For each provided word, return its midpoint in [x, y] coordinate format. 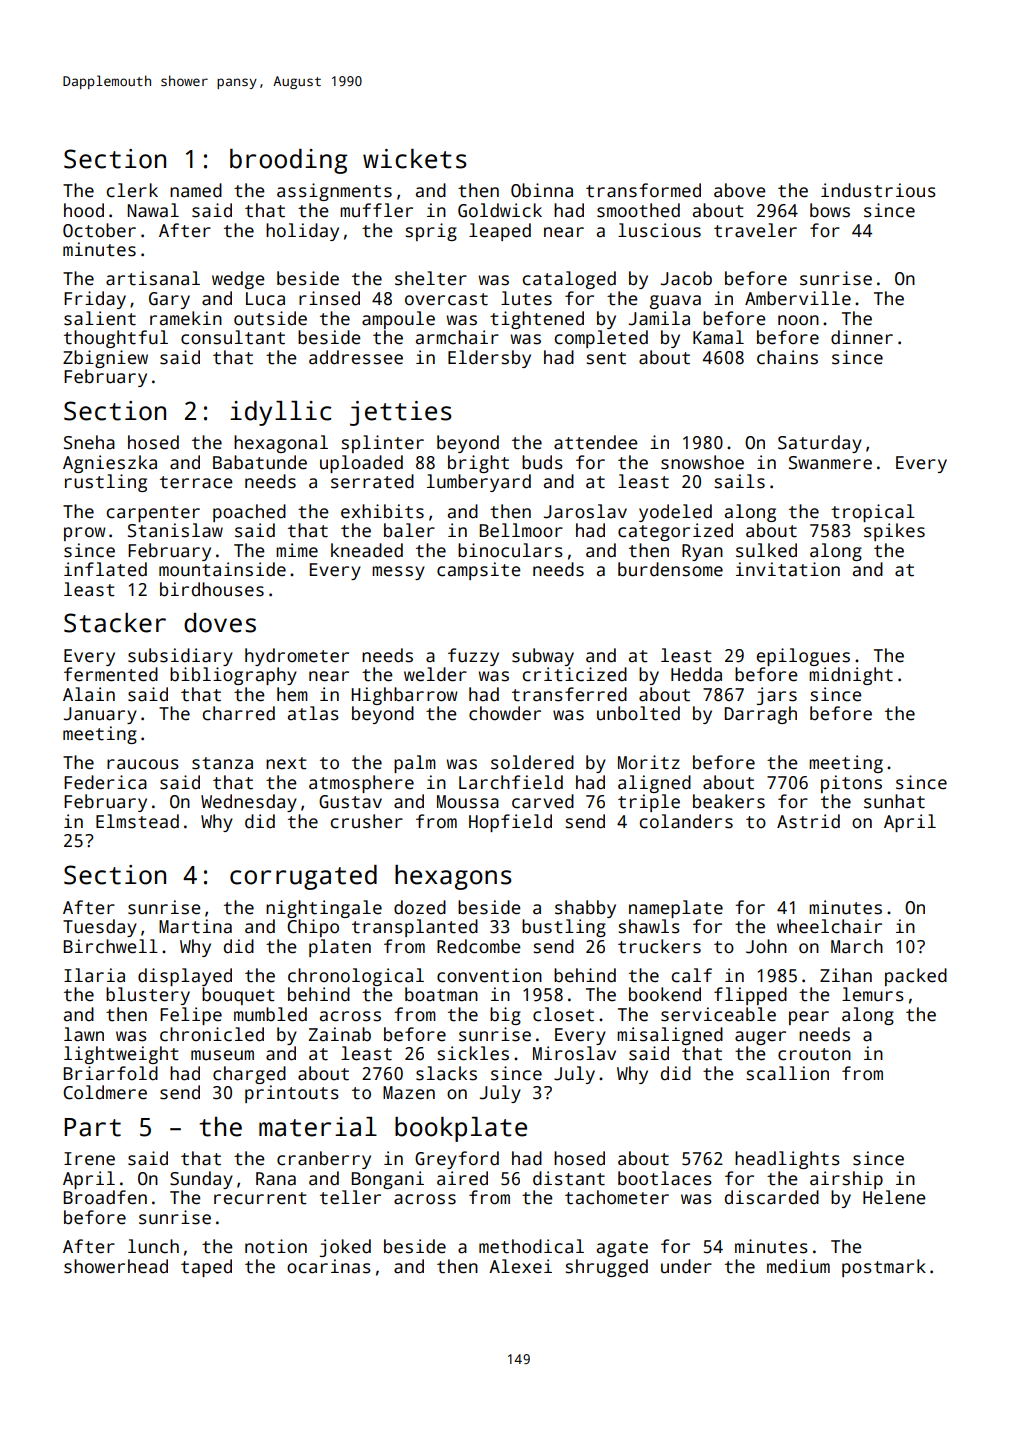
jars [777, 696]
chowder [505, 713]
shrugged [607, 1268]
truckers [659, 946]
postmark [884, 1268]
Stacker [115, 623]
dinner [862, 337]
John [766, 946]
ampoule [398, 320]
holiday [302, 232]
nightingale [324, 909]
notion [276, 1246]
